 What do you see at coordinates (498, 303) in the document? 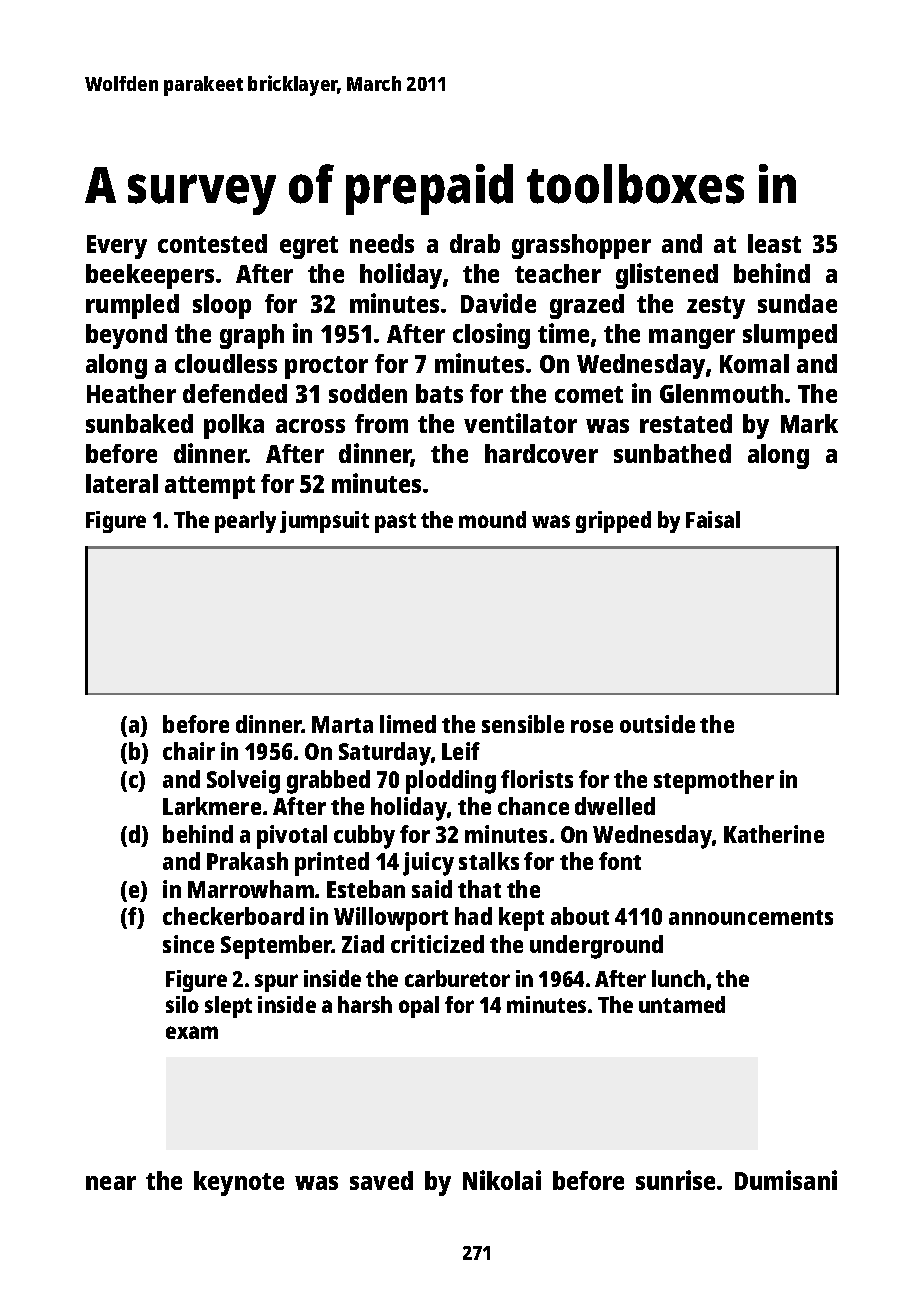
I see `Davide` at bounding box center [498, 303].
